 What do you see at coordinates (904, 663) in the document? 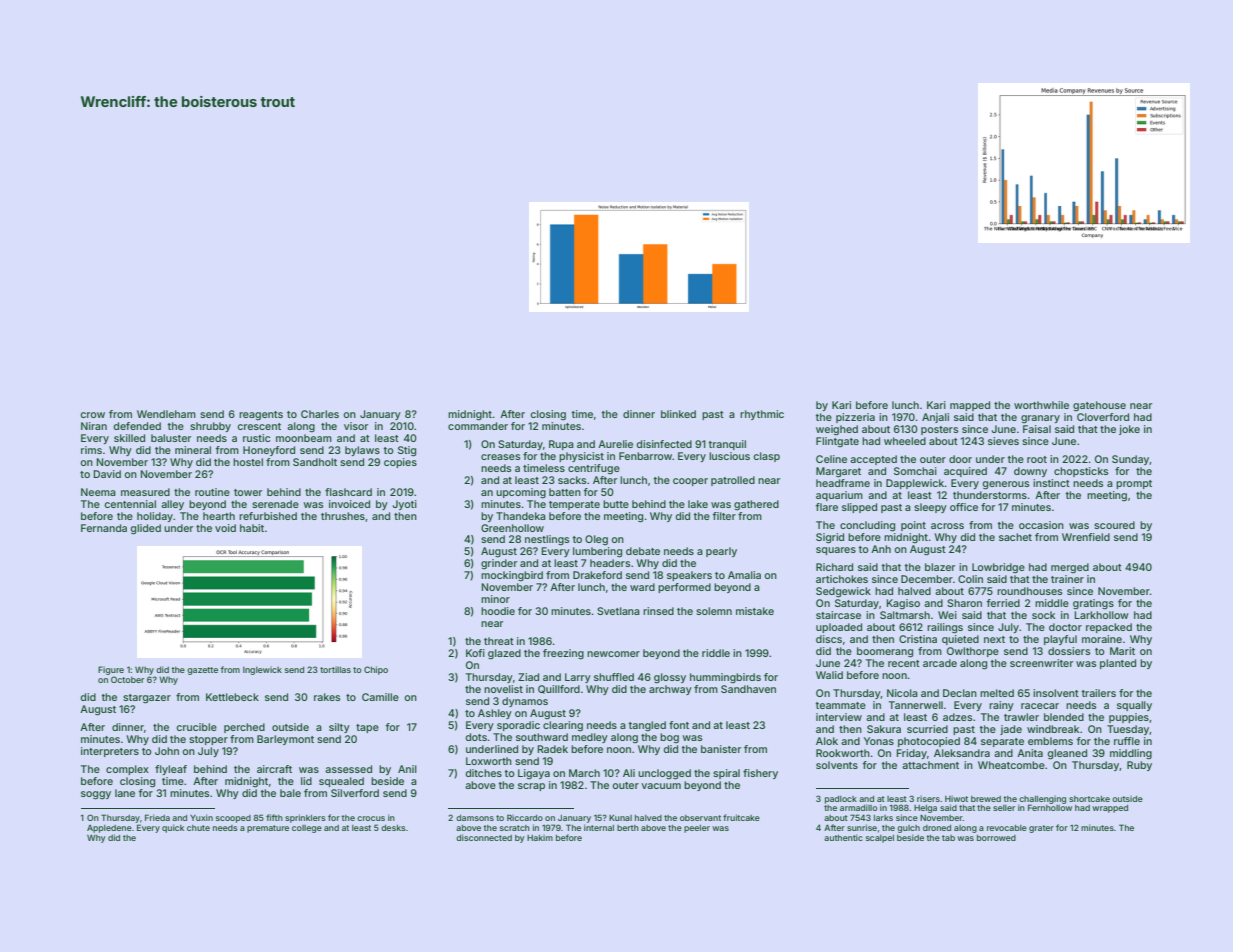
I see `recent` at bounding box center [904, 663].
